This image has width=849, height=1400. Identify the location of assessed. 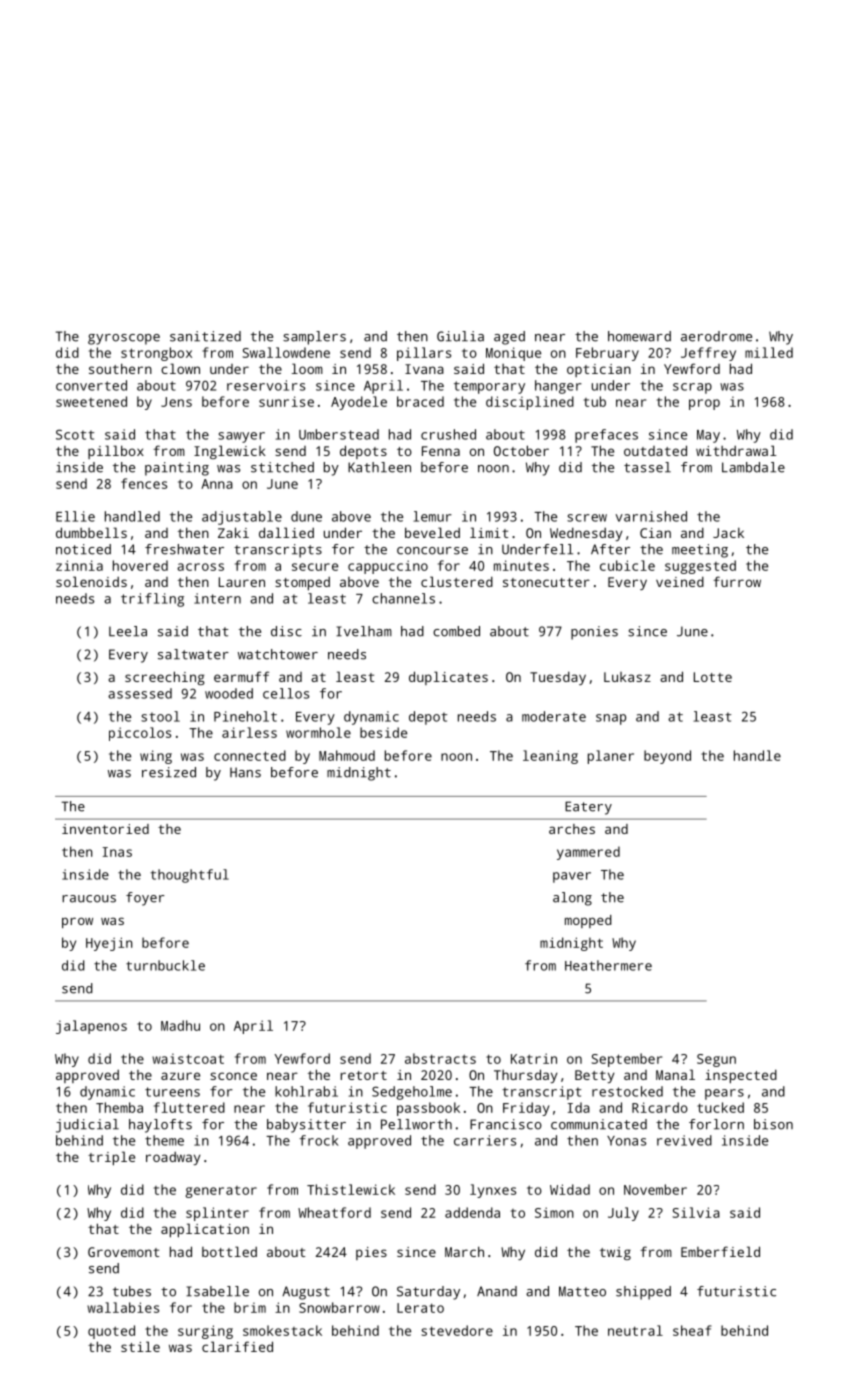
(140, 693).
